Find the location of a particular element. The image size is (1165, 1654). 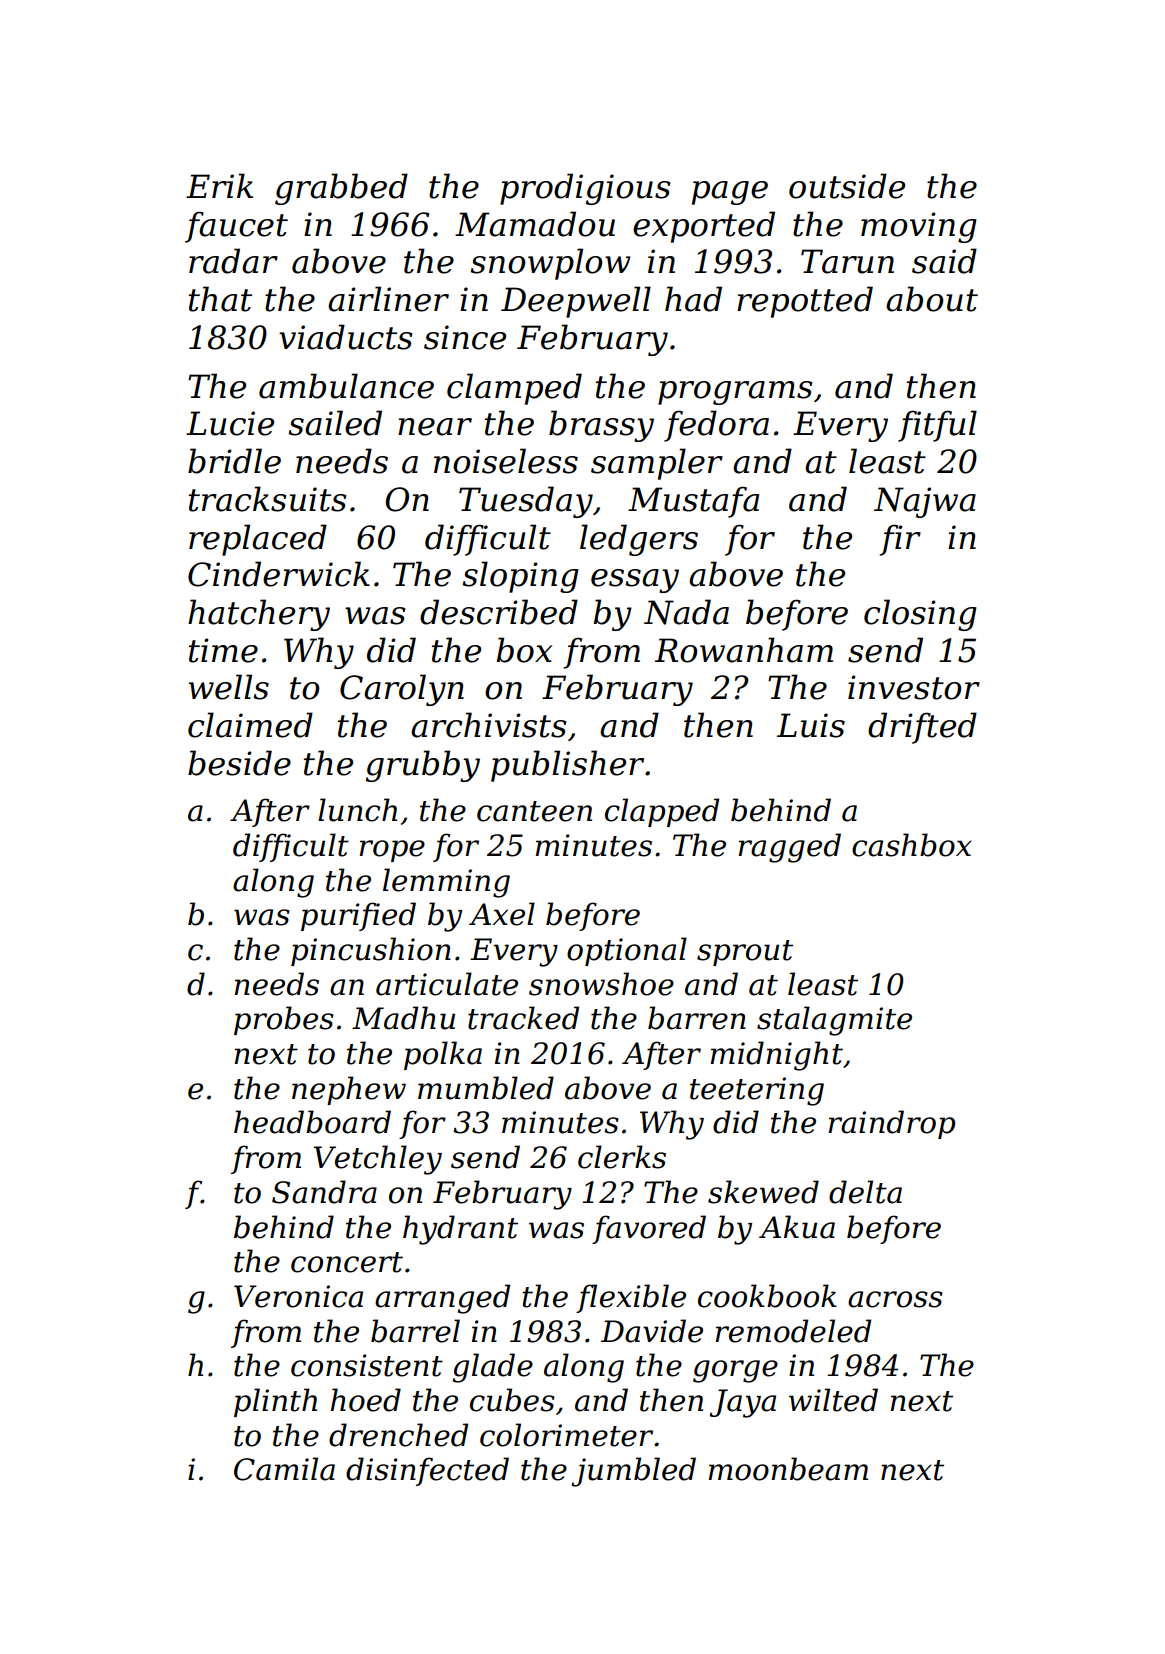

beside is located at coordinates (239, 763).
